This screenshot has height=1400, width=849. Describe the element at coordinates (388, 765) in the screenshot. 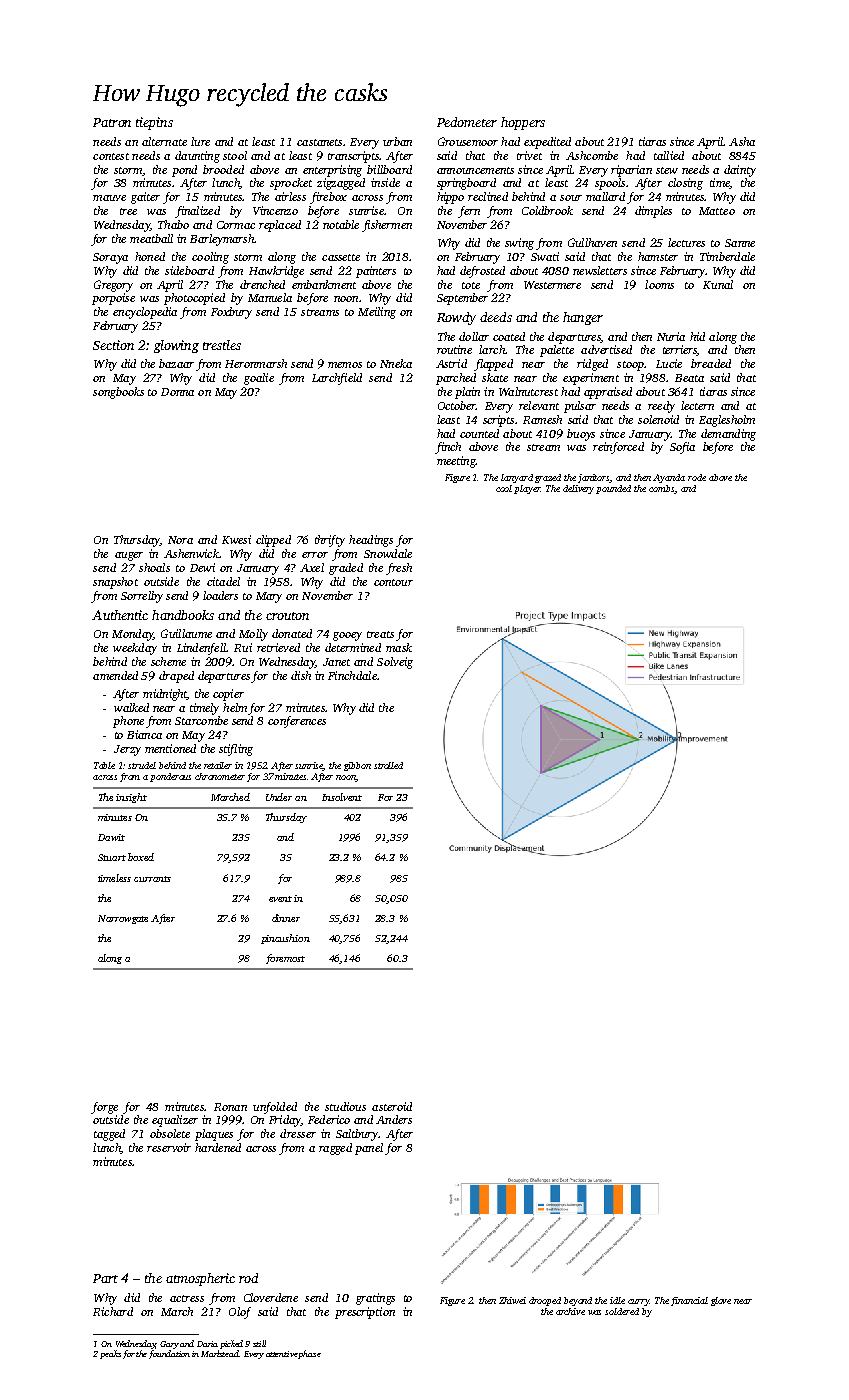

I see `strolled` at that location.
